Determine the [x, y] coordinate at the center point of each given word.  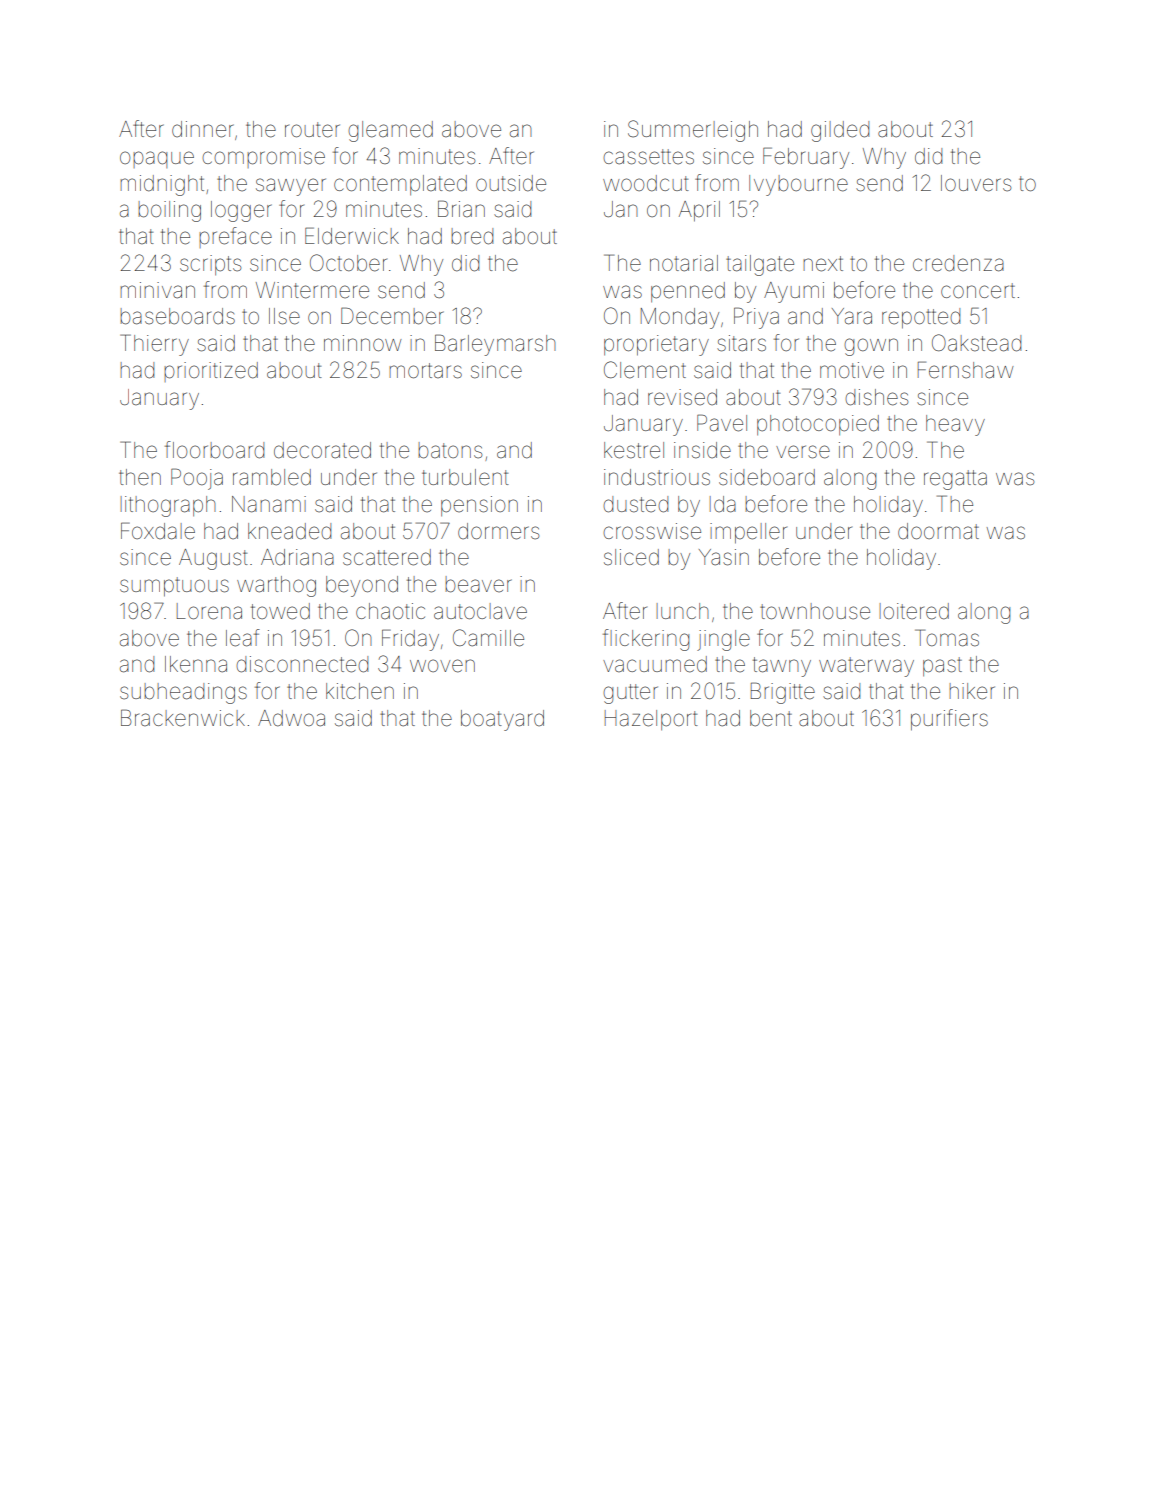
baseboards [177, 316]
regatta [955, 480]
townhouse [815, 611]
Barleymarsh [495, 345]
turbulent [465, 477]
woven [442, 666]
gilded [840, 131]
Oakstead [976, 343]
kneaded [289, 531]
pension [479, 506]
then [140, 477]
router [312, 130]
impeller [748, 533]
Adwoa [291, 718]
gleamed [390, 131]
